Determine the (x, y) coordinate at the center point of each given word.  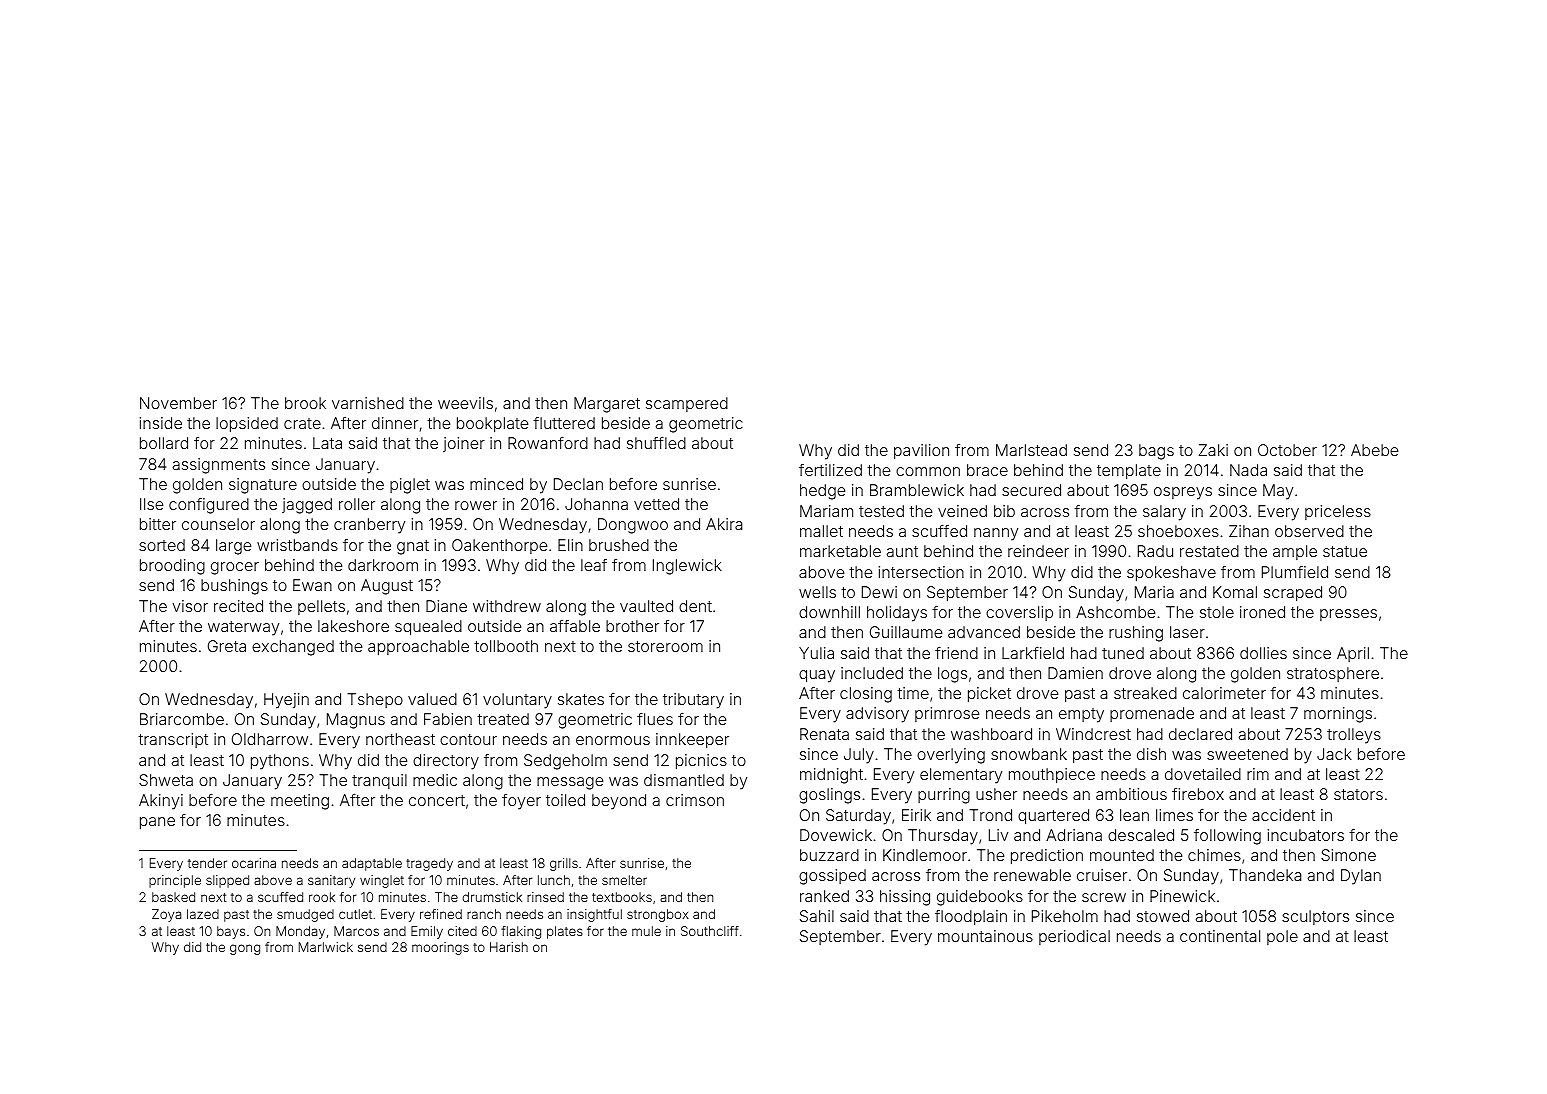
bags (1156, 452)
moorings (440, 948)
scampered (687, 404)
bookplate (492, 425)
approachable (418, 648)
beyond (619, 802)
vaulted (646, 606)
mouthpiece (1052, 776)
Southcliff (710, 931)
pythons (280, 762)
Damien (1075, 673)
